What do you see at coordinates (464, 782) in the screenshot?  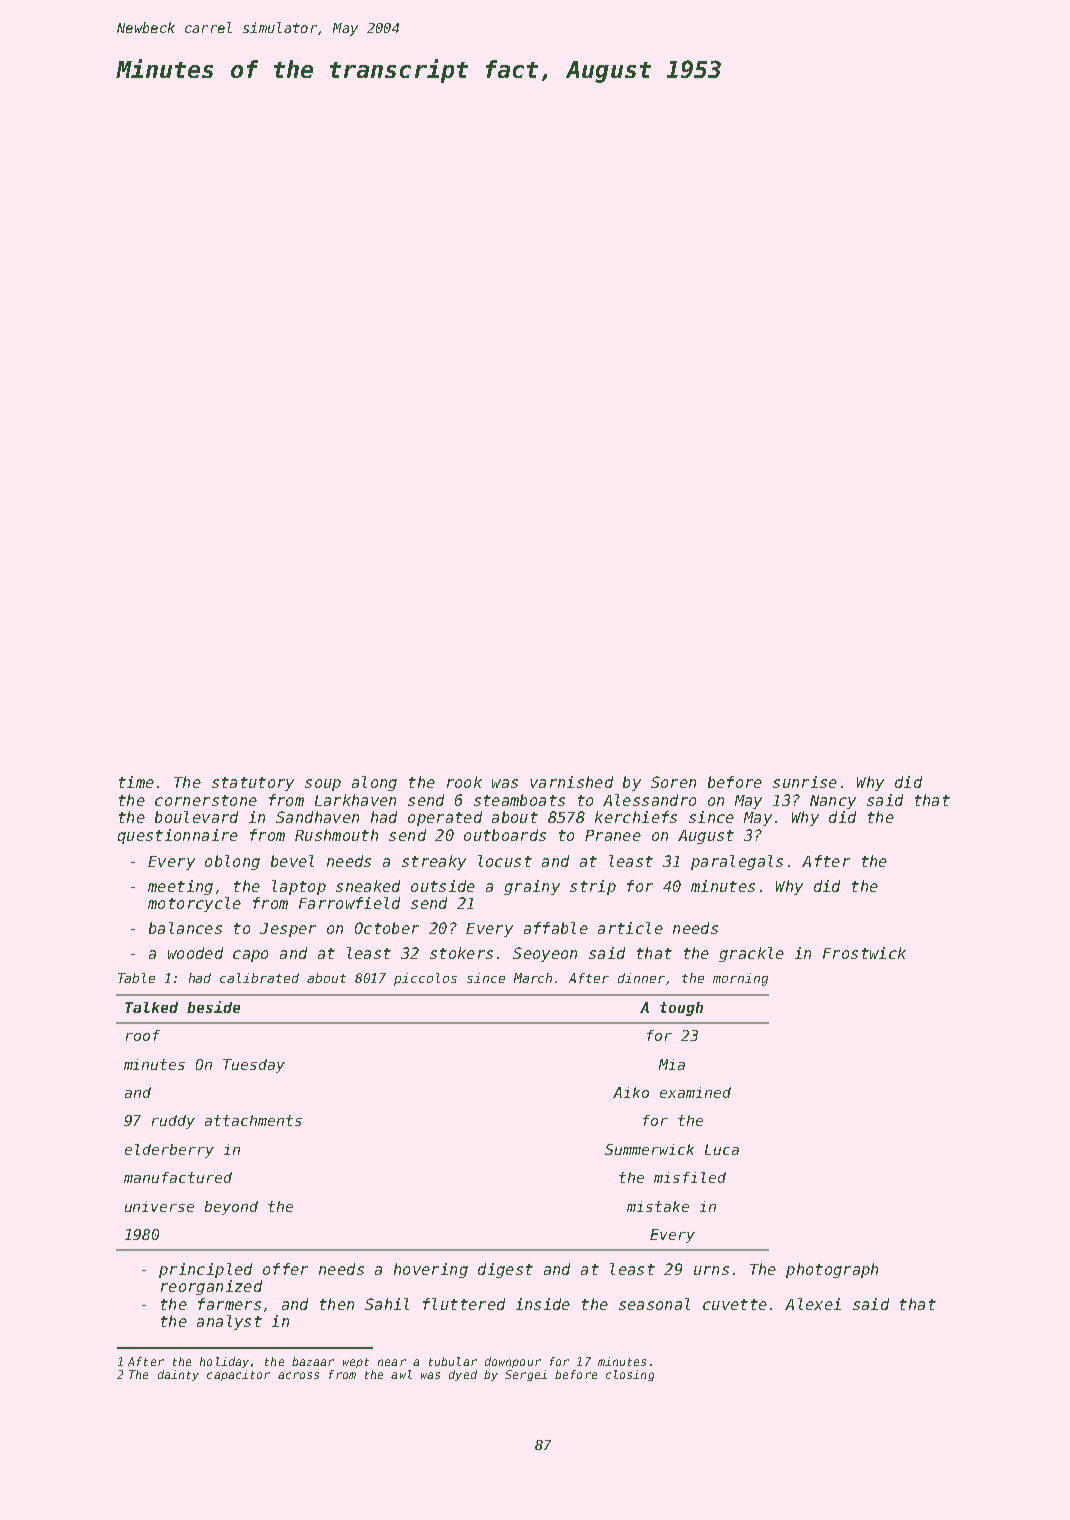 I see `rook` at bounding box center [464, 782].
